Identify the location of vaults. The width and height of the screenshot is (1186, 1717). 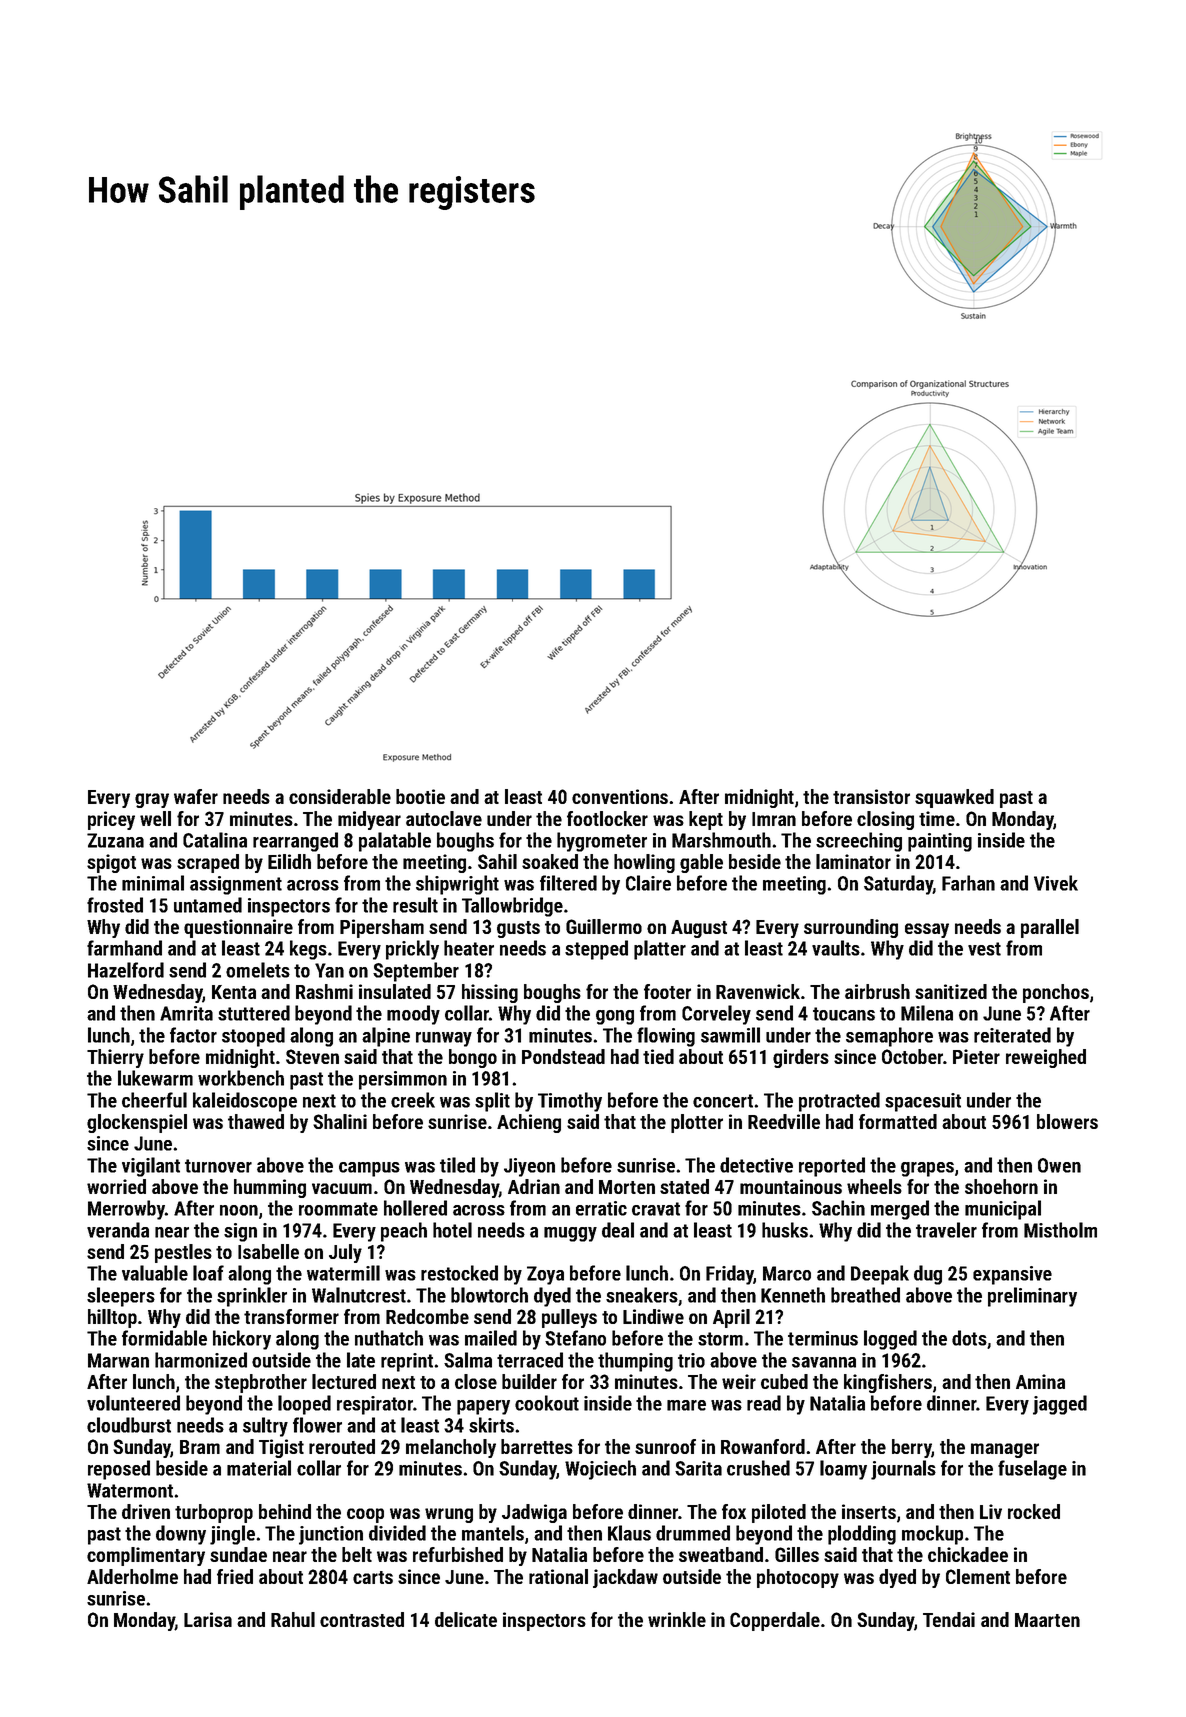
(836, 948).
